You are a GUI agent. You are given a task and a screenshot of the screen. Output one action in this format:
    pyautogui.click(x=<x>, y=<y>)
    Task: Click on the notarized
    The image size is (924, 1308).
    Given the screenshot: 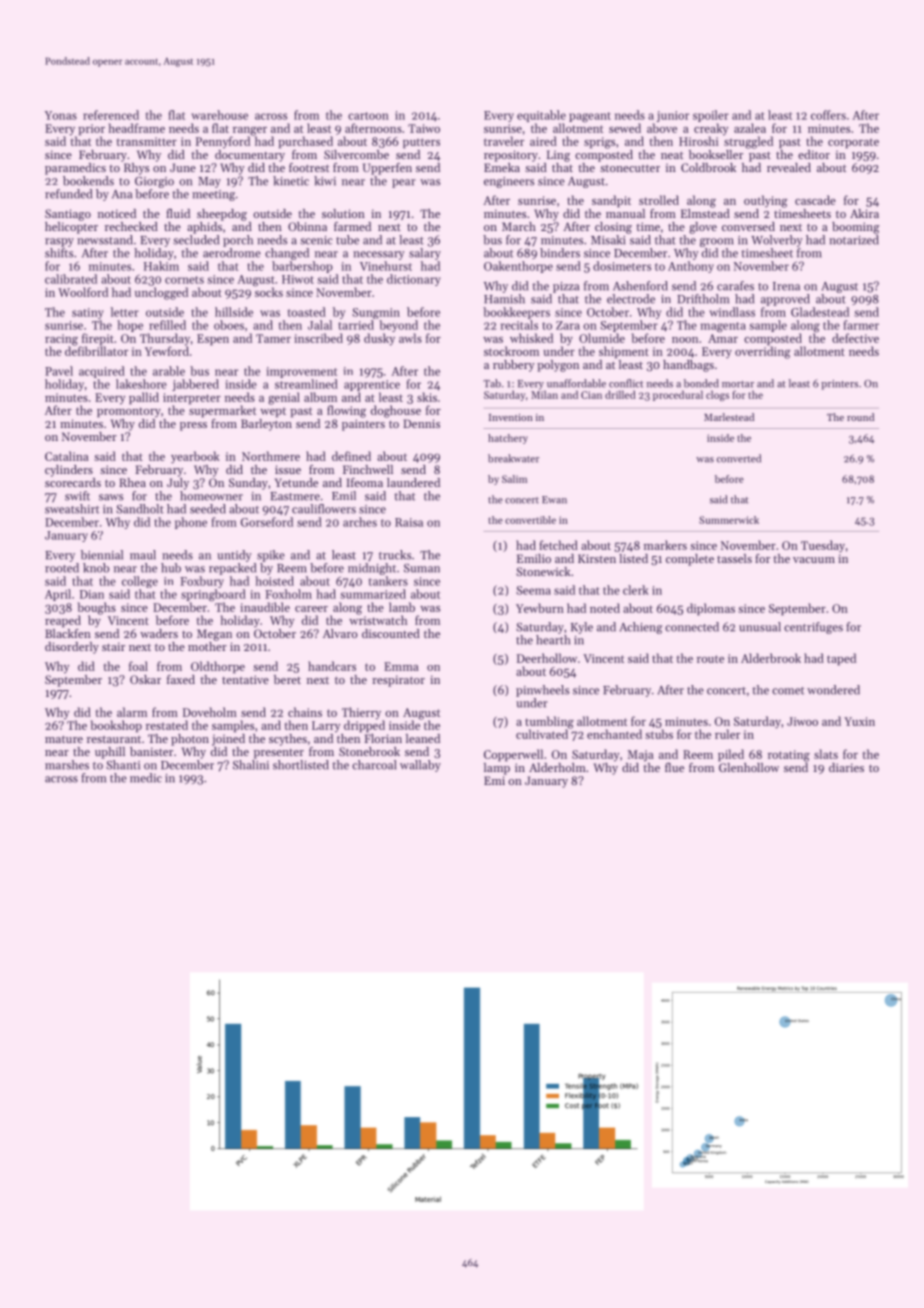 What is the action you would take?
    pyautogui.click(x=854, y=240)
